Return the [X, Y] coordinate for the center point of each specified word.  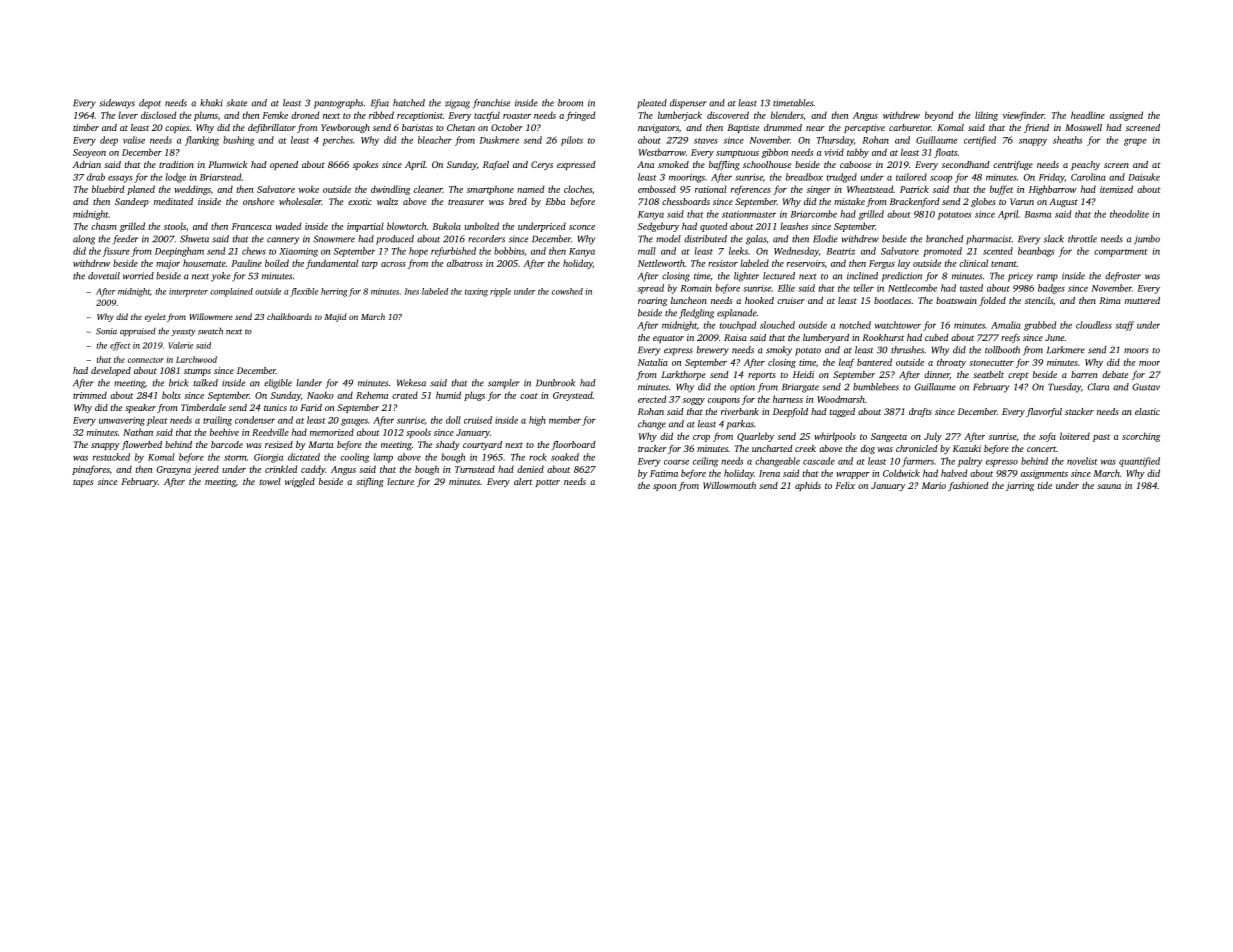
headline [1088, 115]
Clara [1098, 387]
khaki [211, 103]
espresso [1002, 463]
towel [270, 481]
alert [523, 481]
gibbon [775, 153]
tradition [176, 164]
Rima [1110, 300]
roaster [517, 116]
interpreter [188, 292]
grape [1135, 142]
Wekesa [411, 383]
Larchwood [196, 359]
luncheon [689, 300]
